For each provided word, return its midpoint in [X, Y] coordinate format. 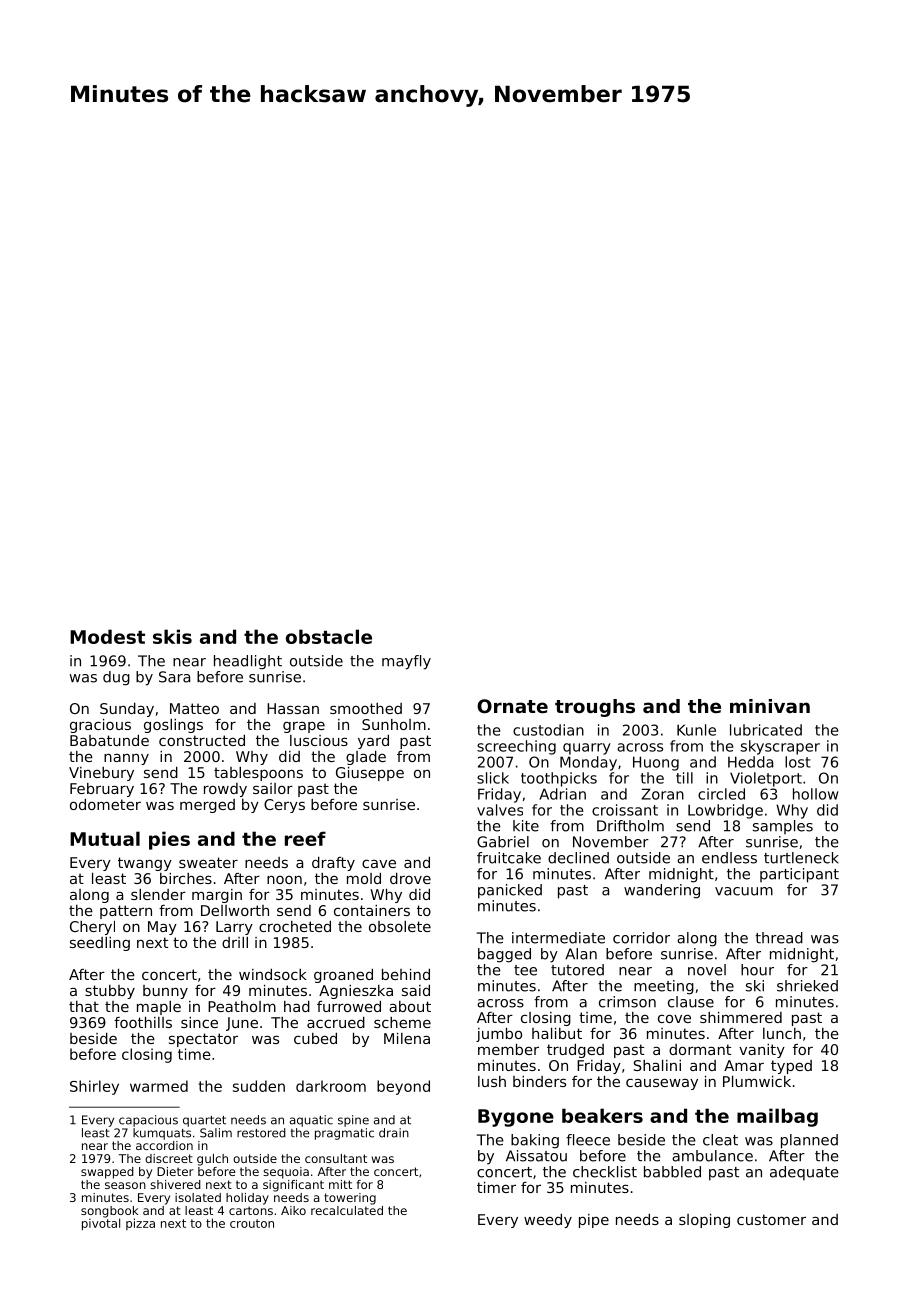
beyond [403, 1087]
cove [674, 1018]
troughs [595, 708]
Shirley [94, 1087]
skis [172, 636]
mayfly [406, 662]
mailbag [777, 1117]
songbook [109, 1212]
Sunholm [394, 724]
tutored [577, 970]
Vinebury [101, 774]
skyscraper [780, 747]
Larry [234, 928]
